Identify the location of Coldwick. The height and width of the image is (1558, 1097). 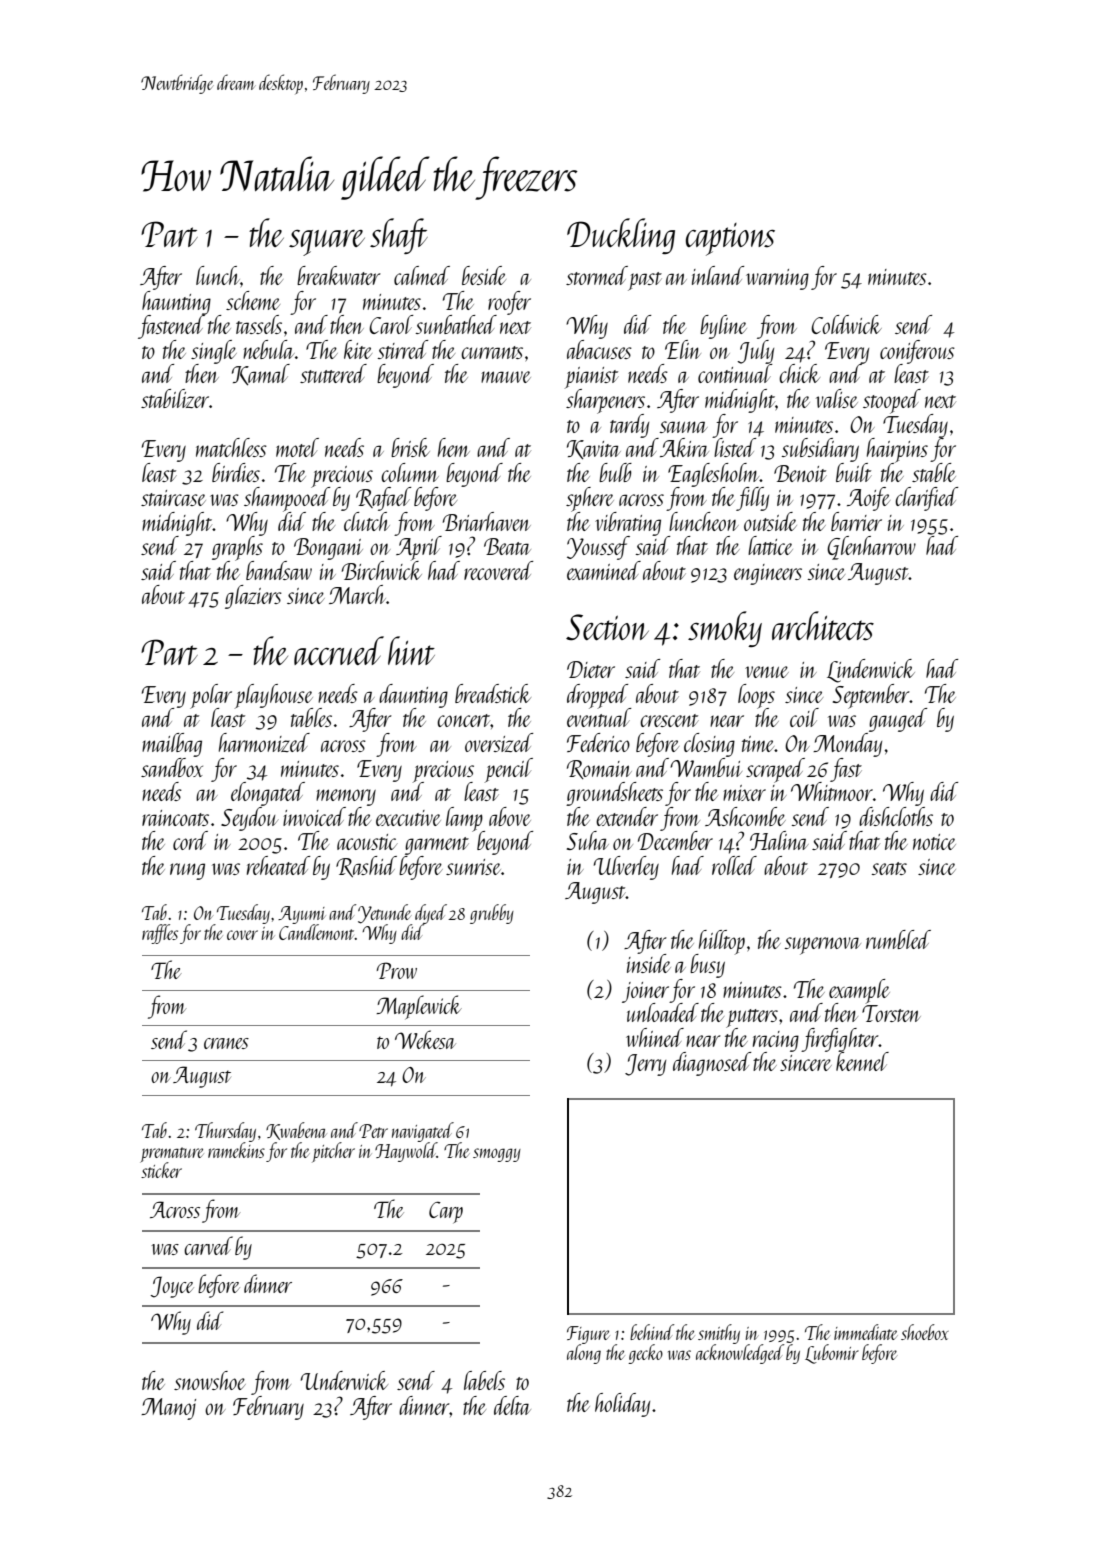
(846, 324).
